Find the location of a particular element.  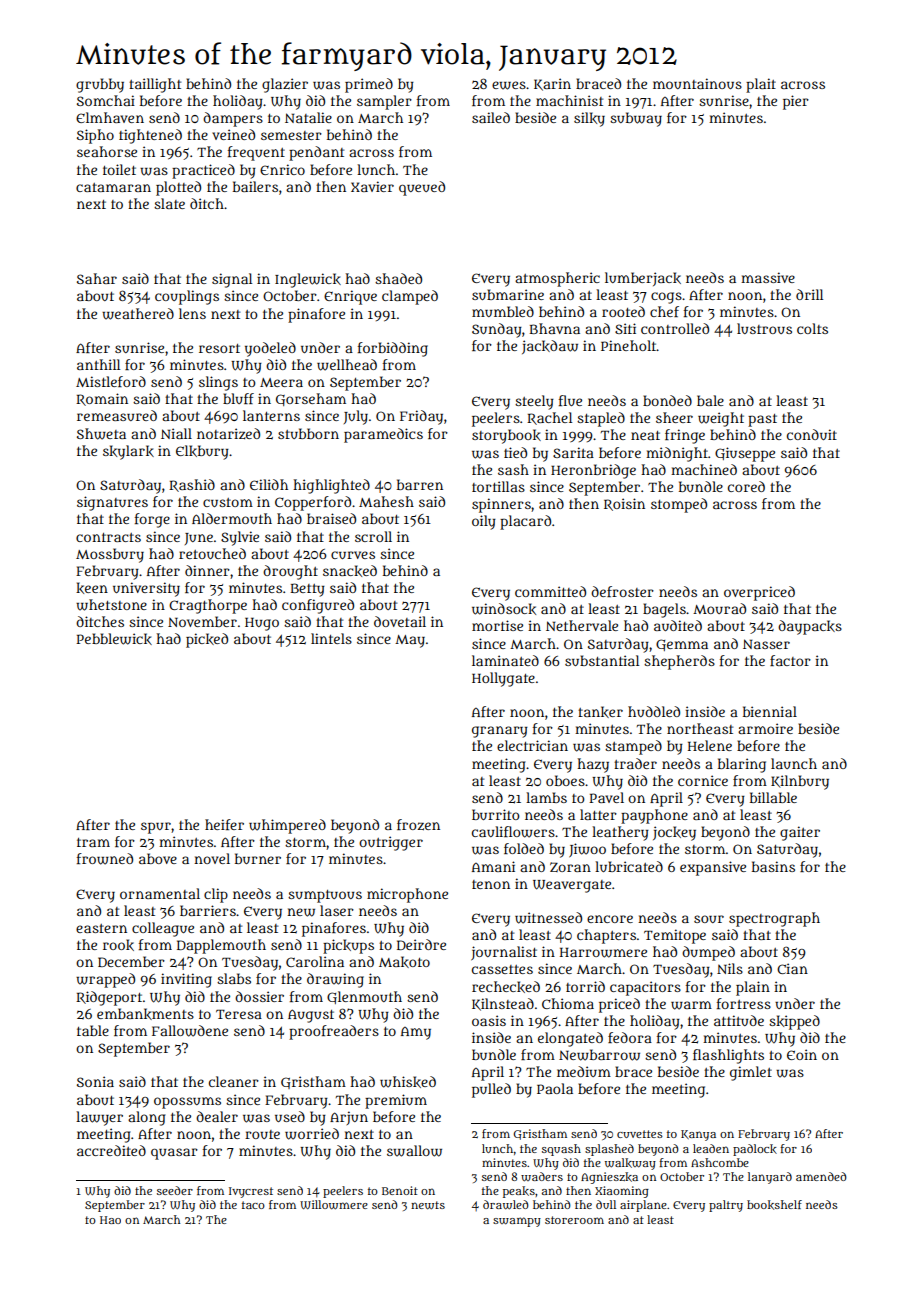

university is located at coordinates (146, 589).
